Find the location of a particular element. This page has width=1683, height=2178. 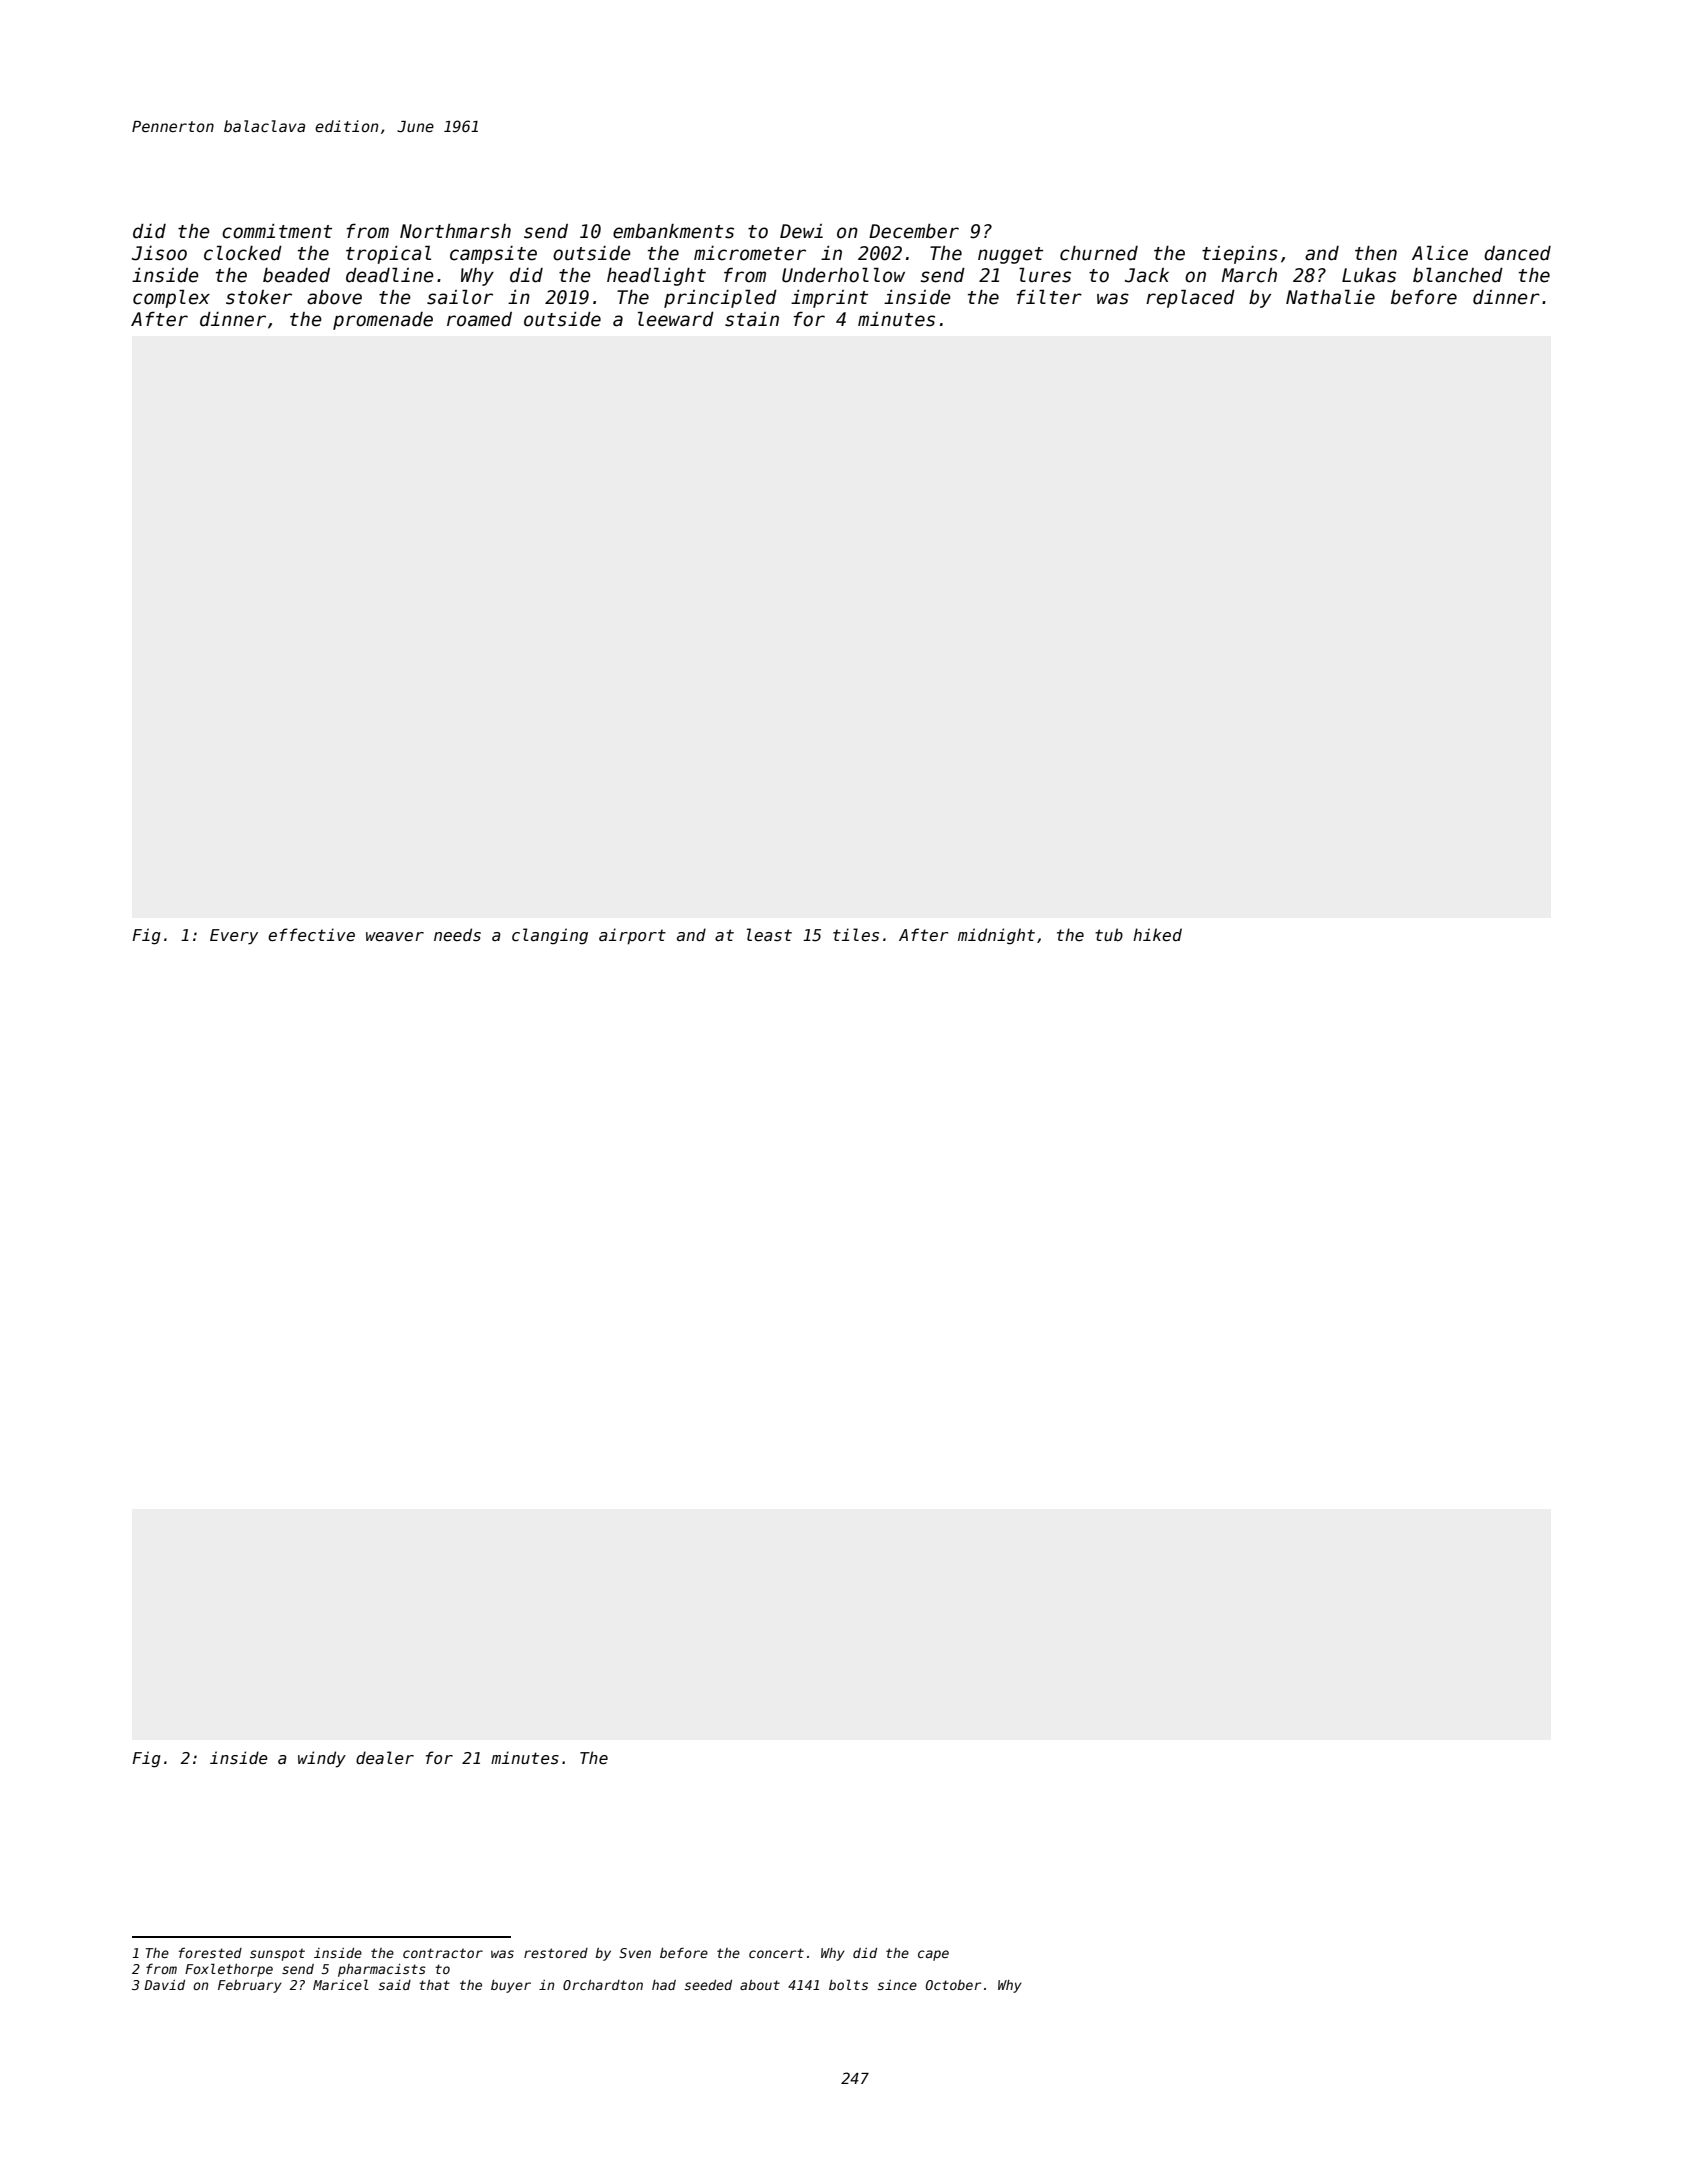

tub is located at coordinates (1109, 934).
